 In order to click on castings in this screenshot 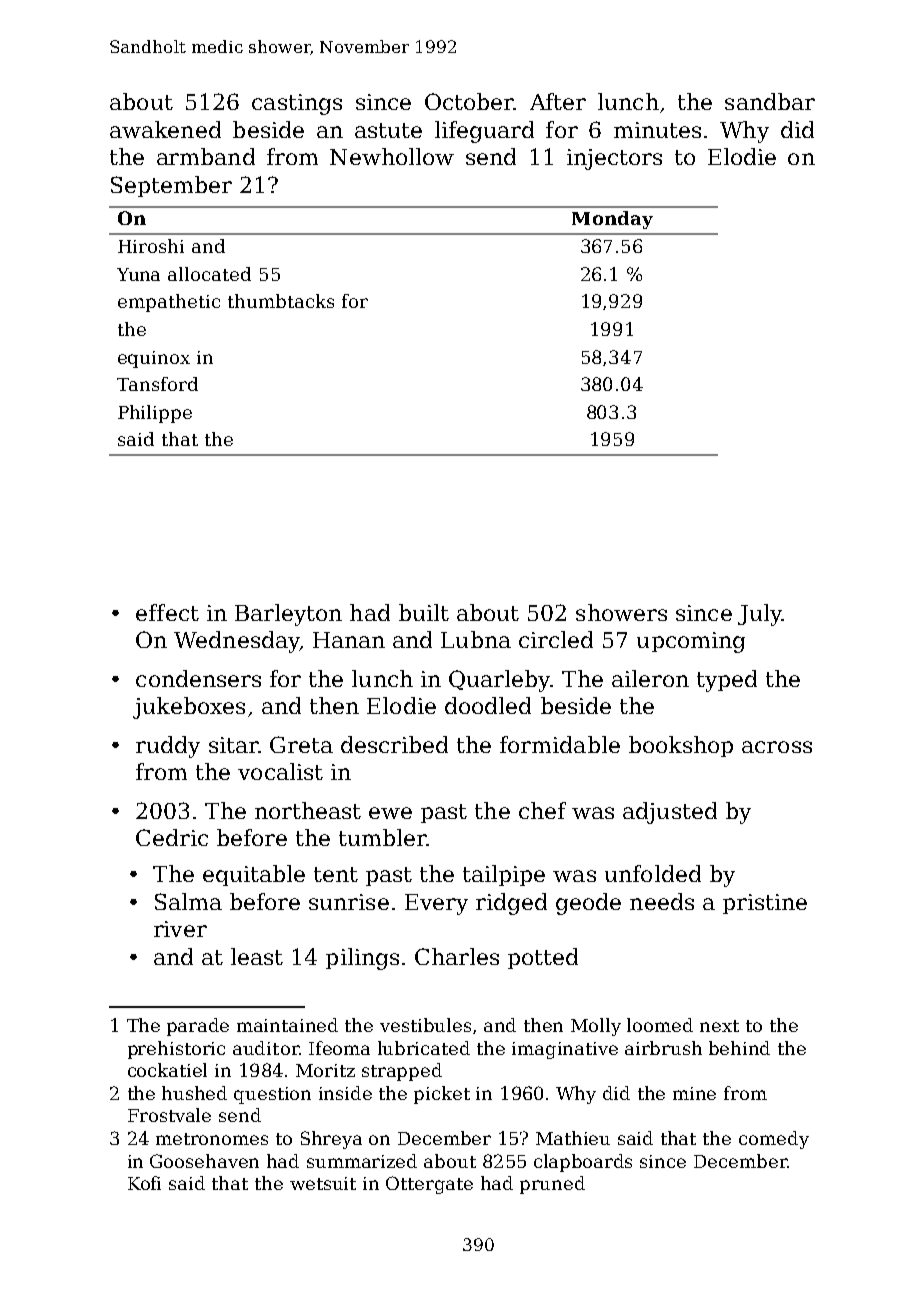, I will do `click(297, 104)`.
